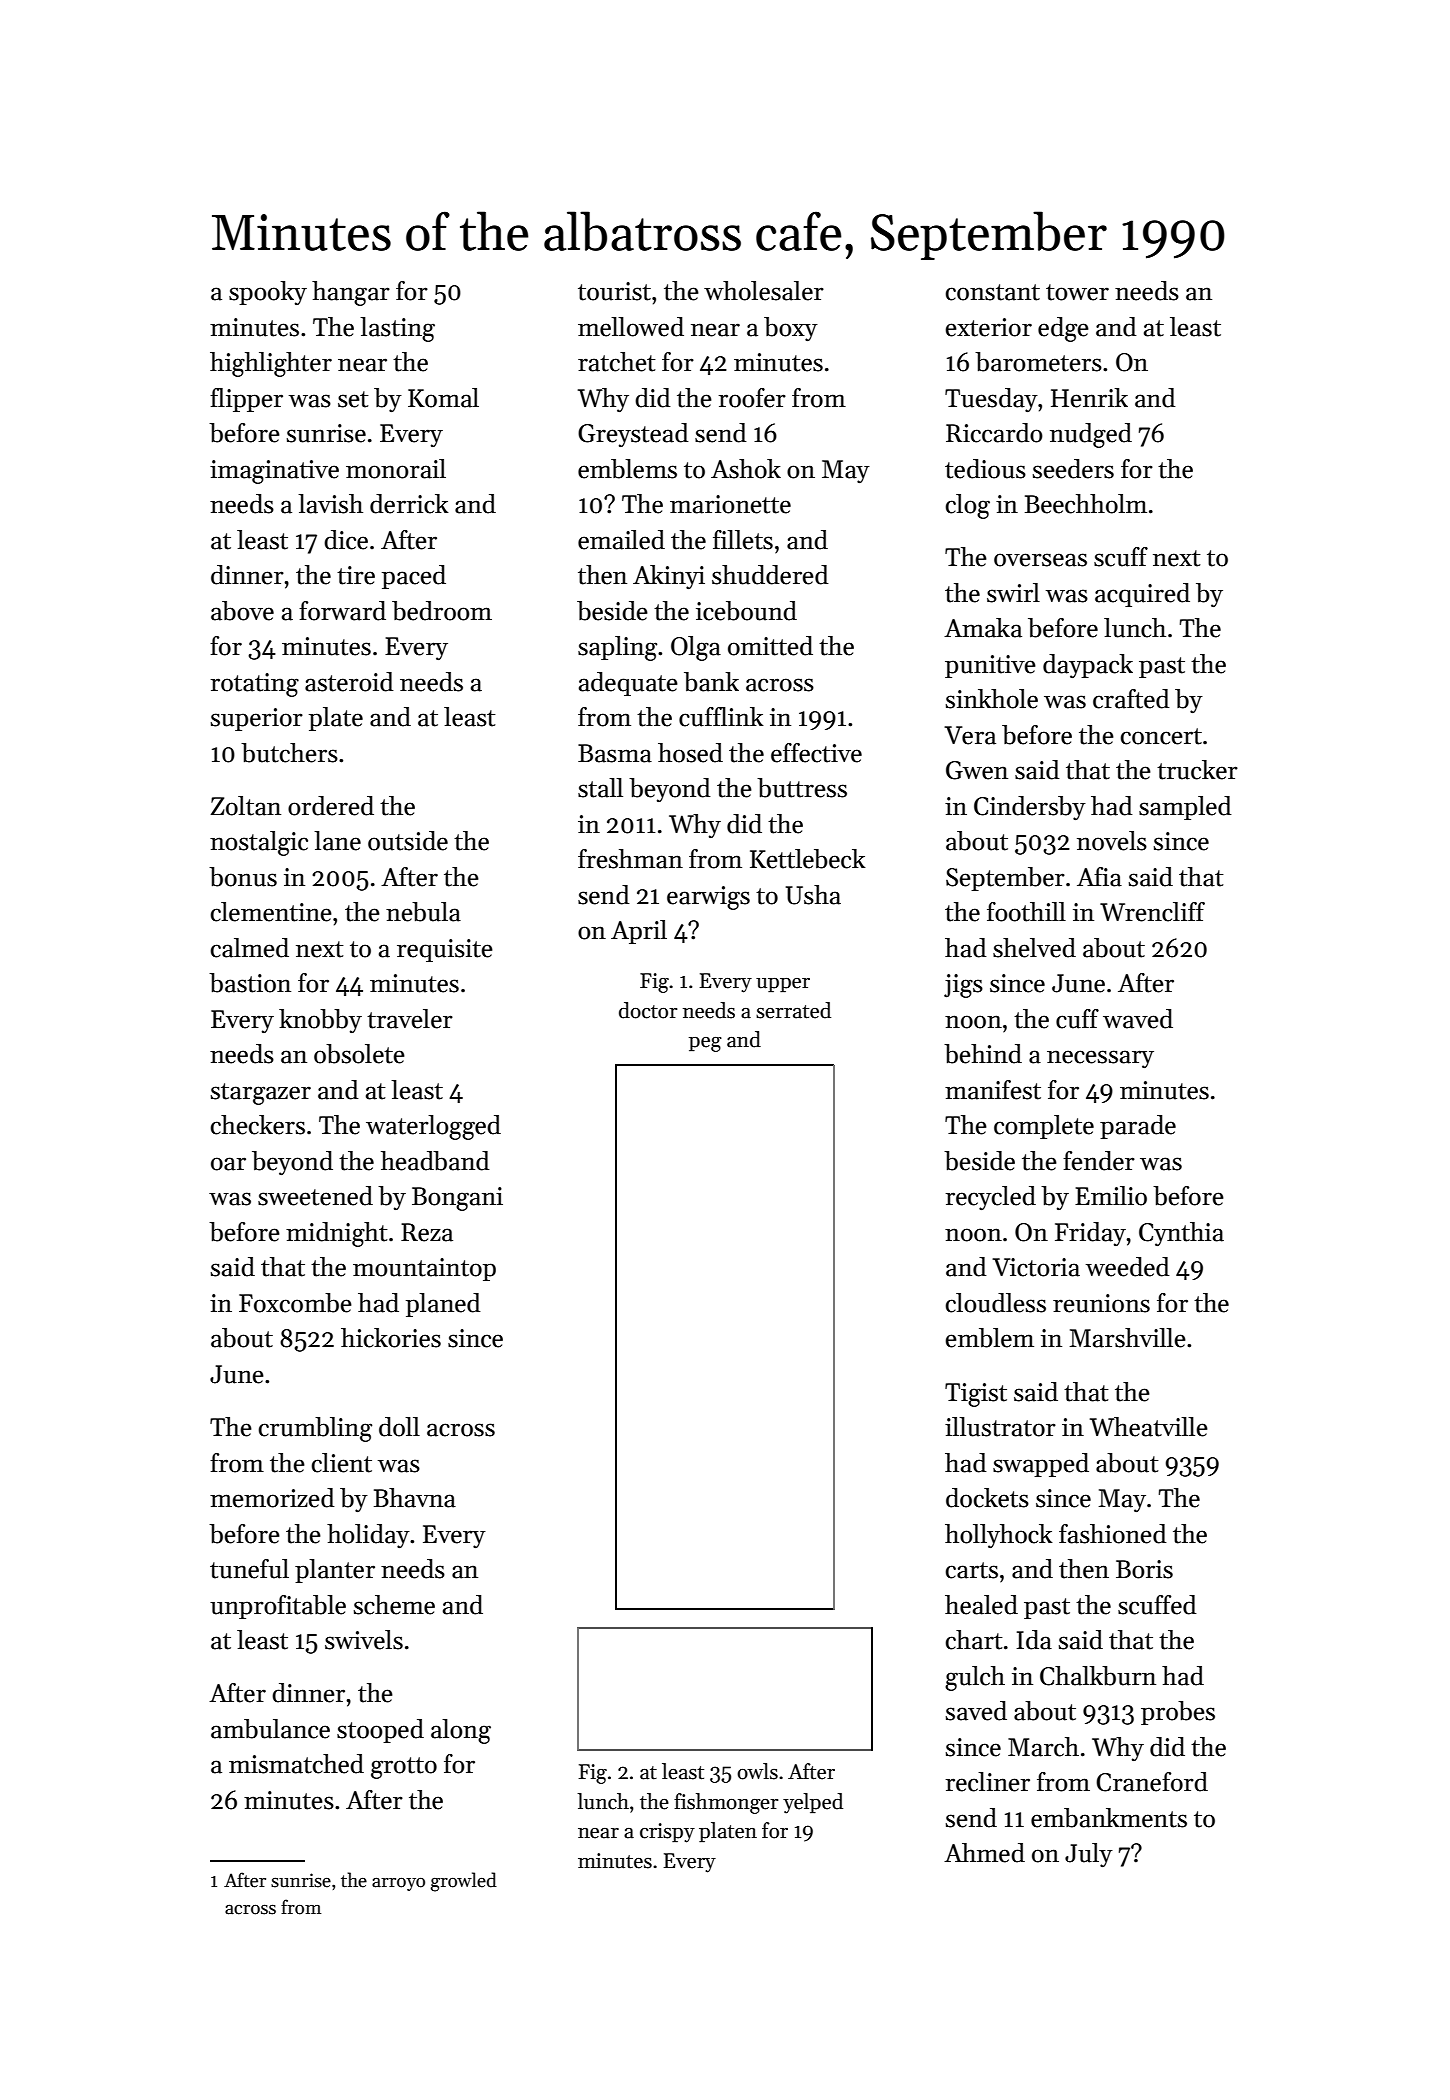  I want to click on Ahmed, so click(984, 1853).
